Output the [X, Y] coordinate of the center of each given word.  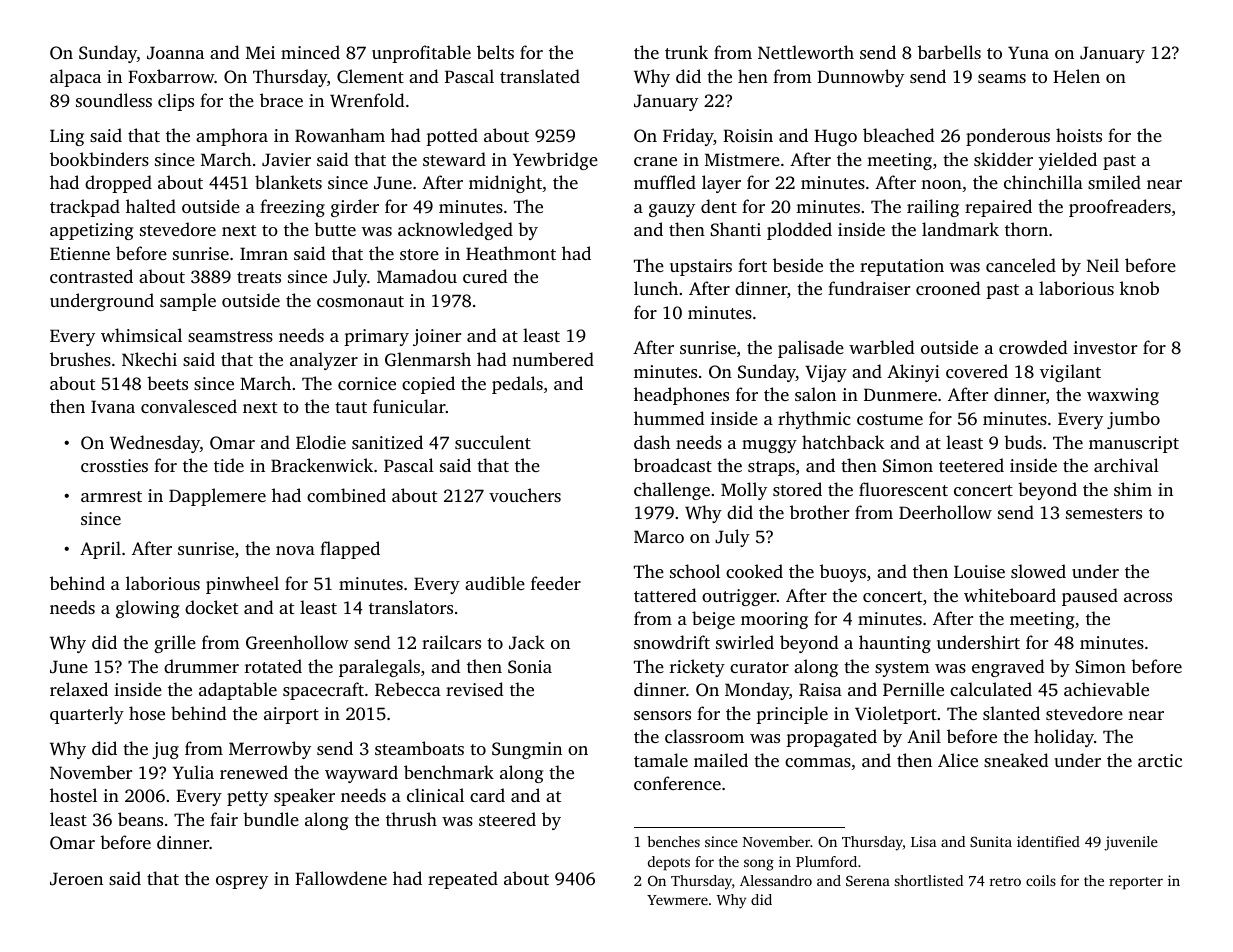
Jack [527, 642]
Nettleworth [806, 52]
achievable [1106, 689]
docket [211, 607]
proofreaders [1120, 208]
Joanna [175, 53]
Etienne [80, 253]
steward [454, 159]
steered [507, 819]
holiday [1064, 738]
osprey [242, 882]
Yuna [1028, 52]
